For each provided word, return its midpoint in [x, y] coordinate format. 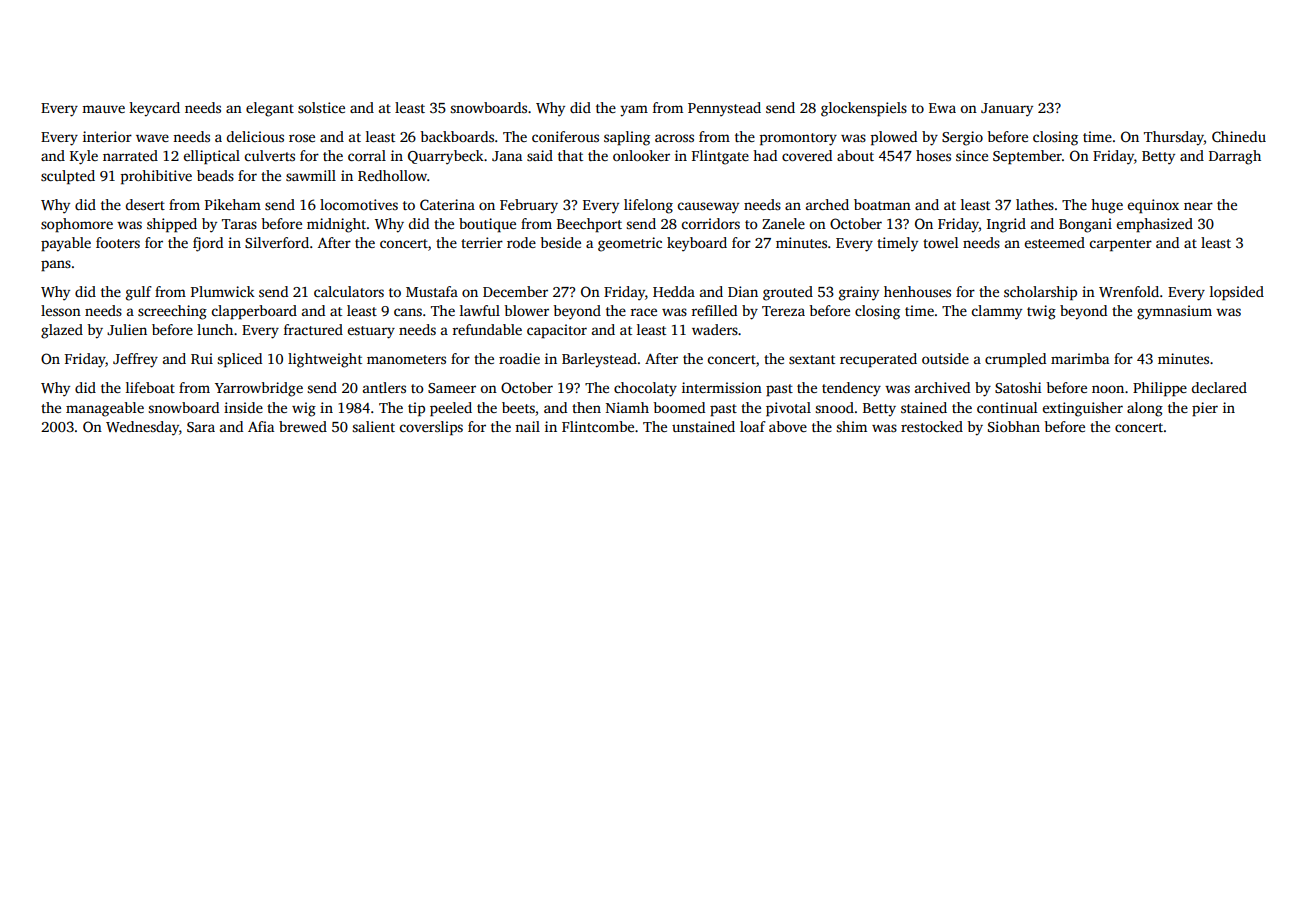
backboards [457, 136]
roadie [519, 358]
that [570, 155]
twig [1041, 312]
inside [243, 407]
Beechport [589, 225]
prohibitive [156, 177]
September [1027, 157]
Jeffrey [135, 360]
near [1198, 206]
